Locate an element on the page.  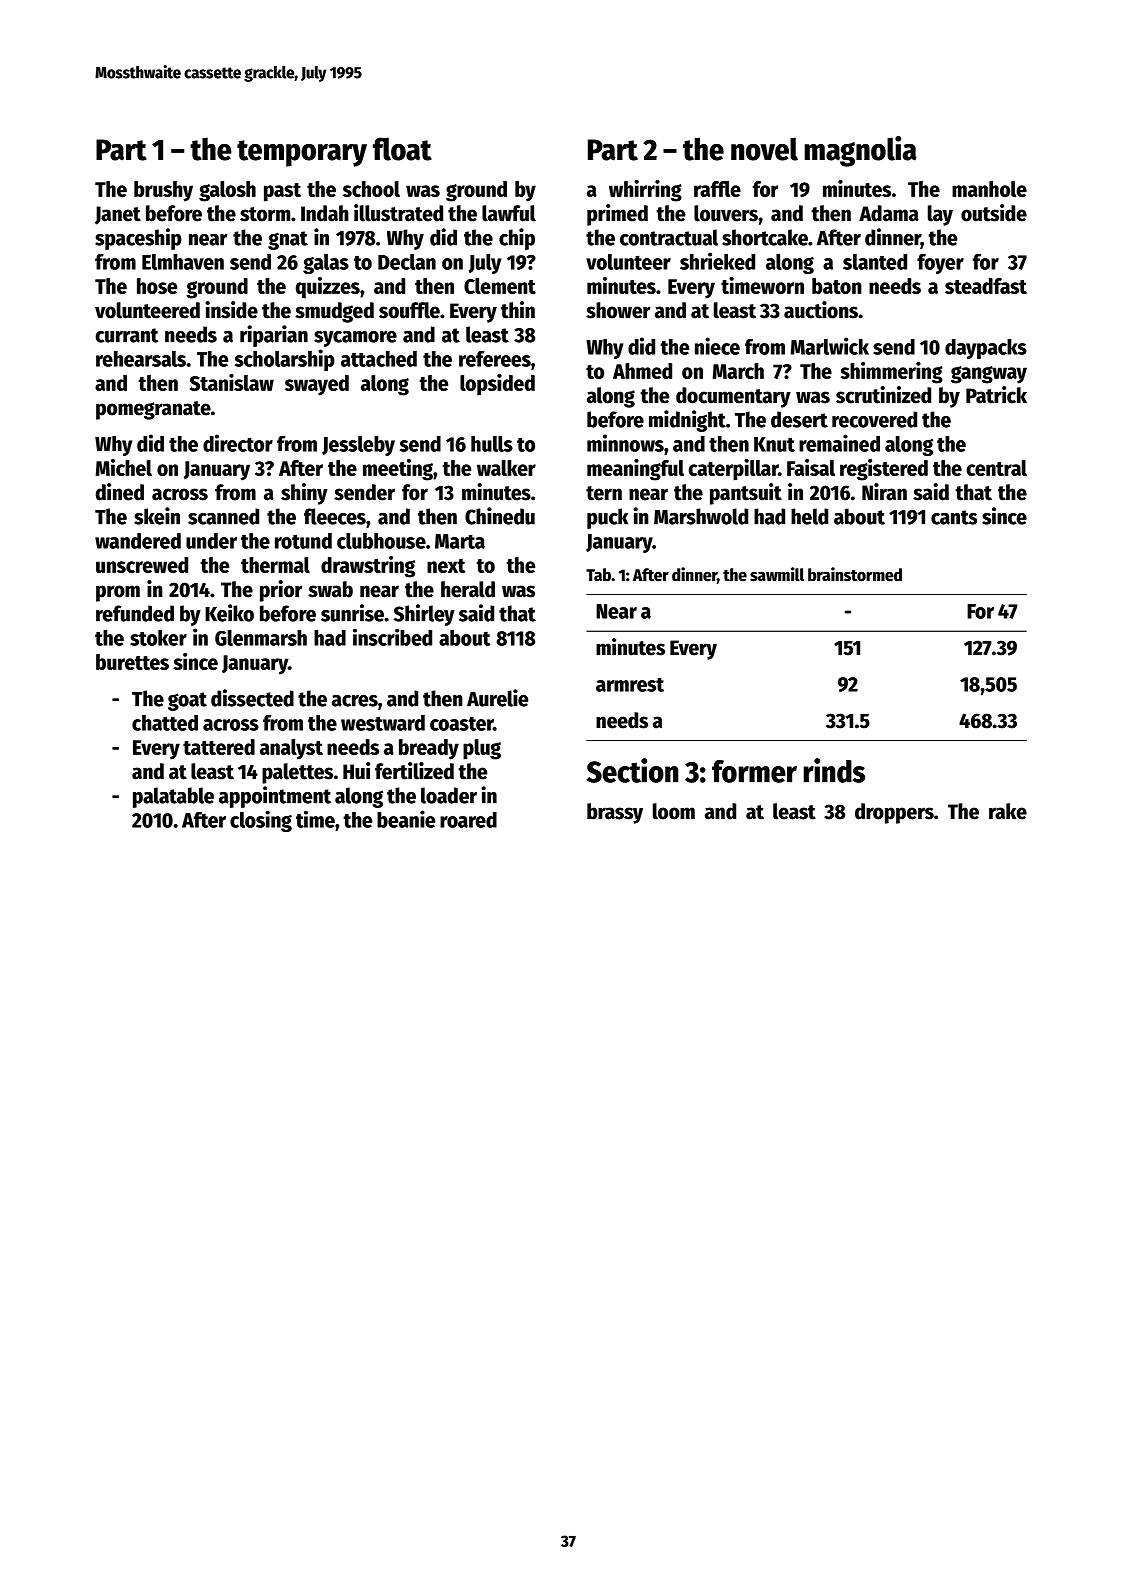
temporary is located at coordinates (302, 153).
